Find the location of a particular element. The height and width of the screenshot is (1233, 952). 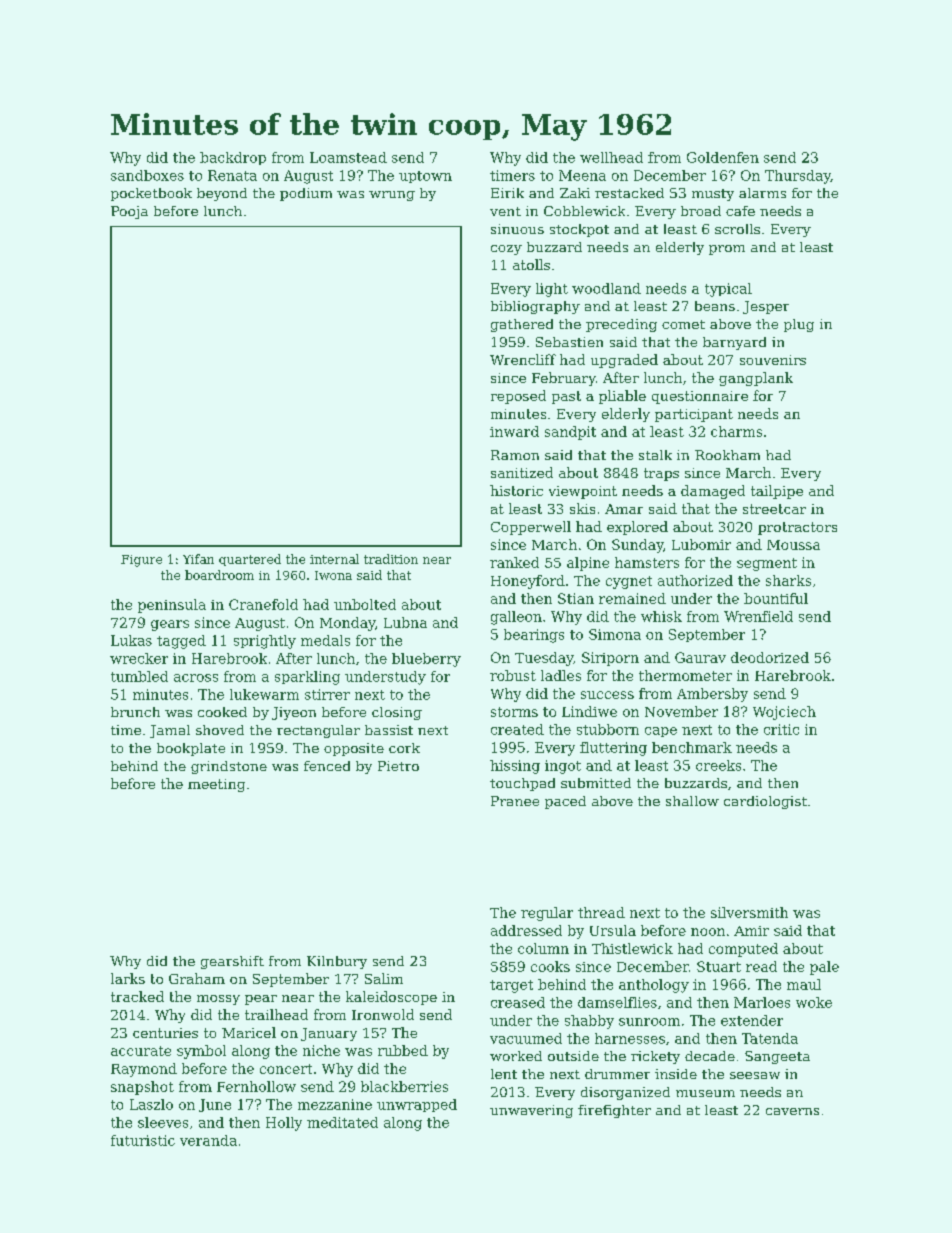

uptown is located at coordinates (425, 177).
